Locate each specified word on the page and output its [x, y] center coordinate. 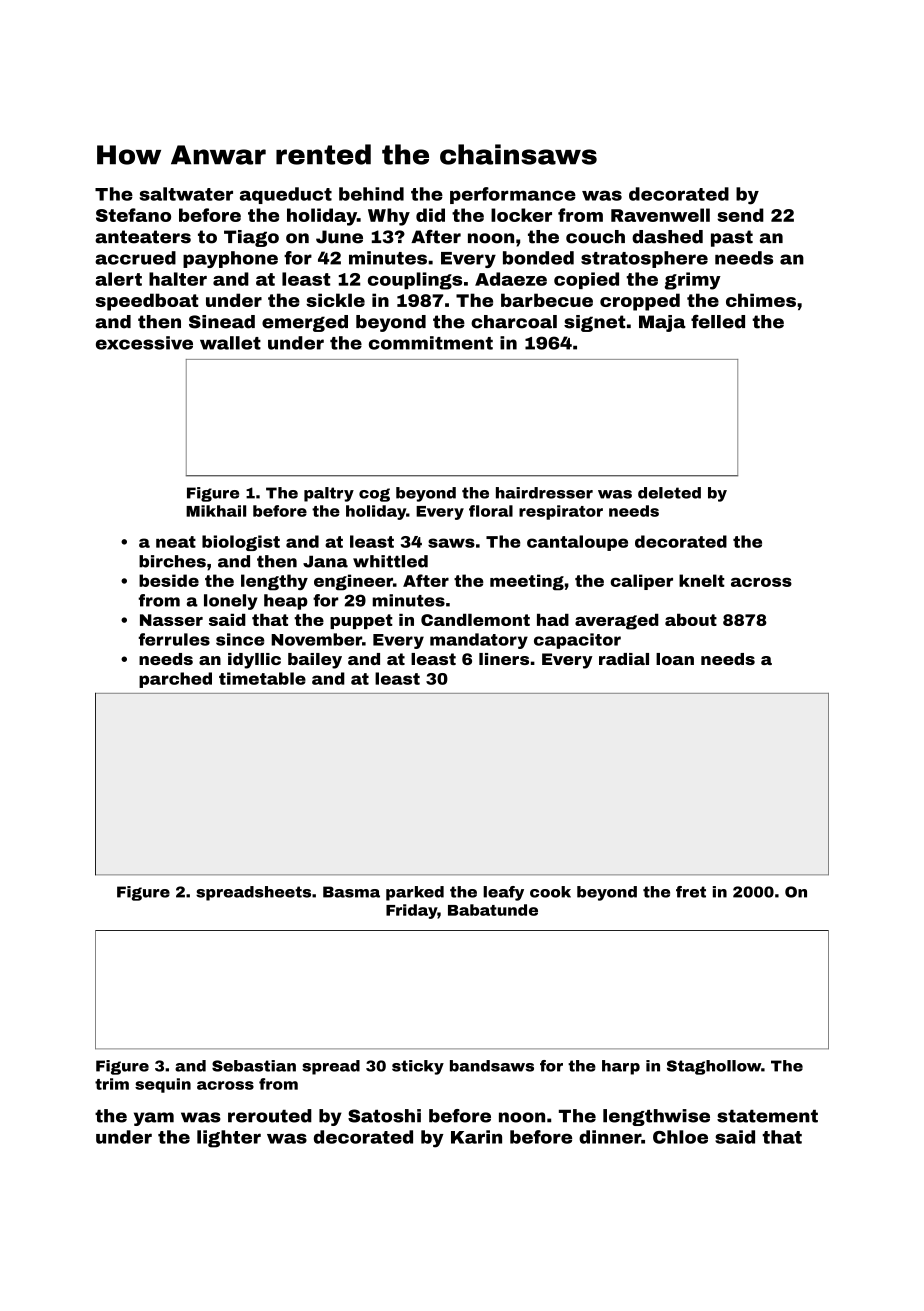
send [740, 215]
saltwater [186, 194]
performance [513, 195]
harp [621, 1067]
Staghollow [714, 1067]
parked [415, 893]
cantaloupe [577, 543]
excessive [144, 343]
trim [112, 1084]
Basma [351, 892]
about [691, 620]
